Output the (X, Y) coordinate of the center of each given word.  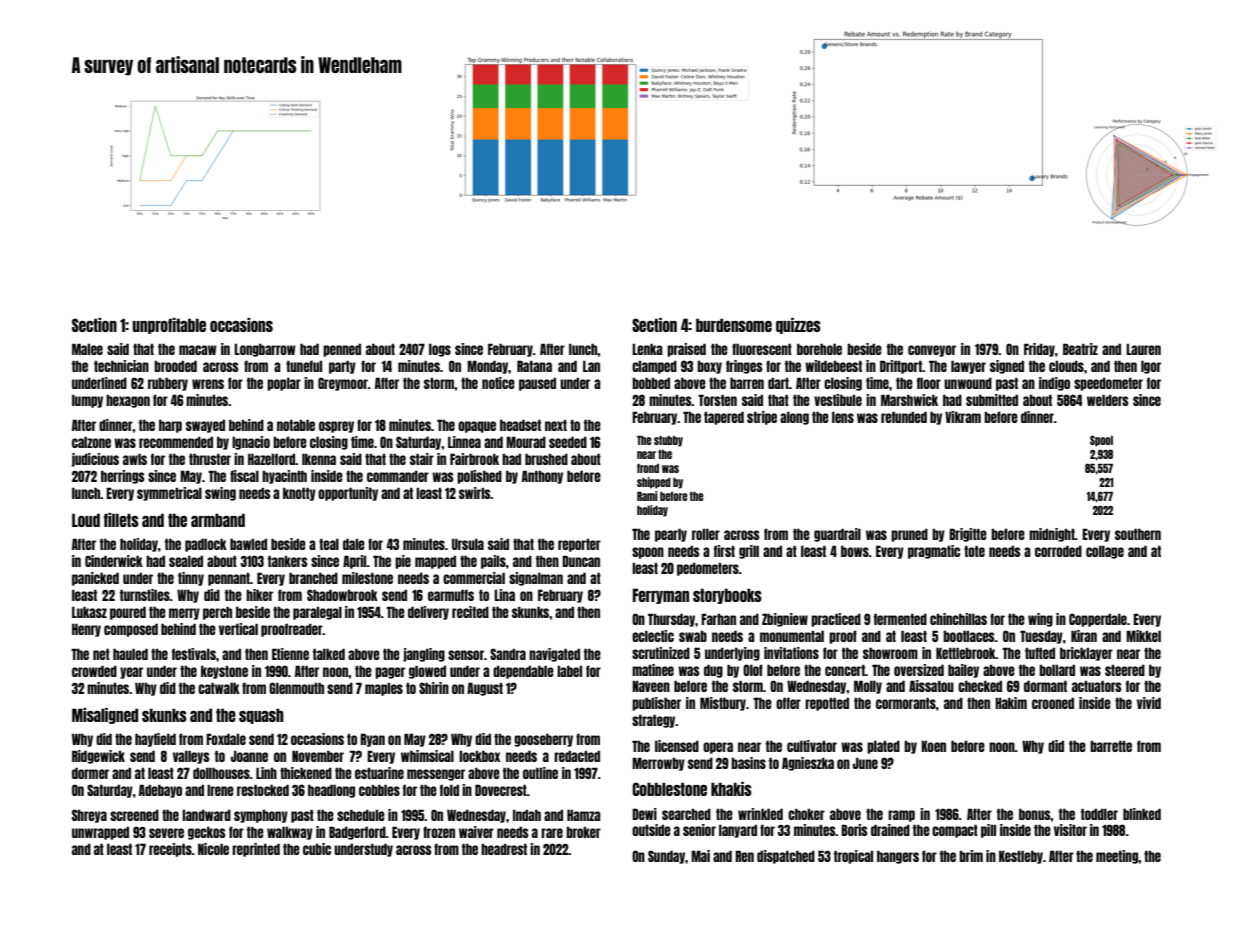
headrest (504, 849)
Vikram (963, 417)
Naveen (651, 686)
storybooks (727, 596)
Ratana (534, 366)
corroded (1058, 551)
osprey (336, 427)
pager (390, 673)
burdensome (734, 325)
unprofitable (169, 326)
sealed (186, 561)
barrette (1111, 746)
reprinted (256, 850)
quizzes (798, 326)
